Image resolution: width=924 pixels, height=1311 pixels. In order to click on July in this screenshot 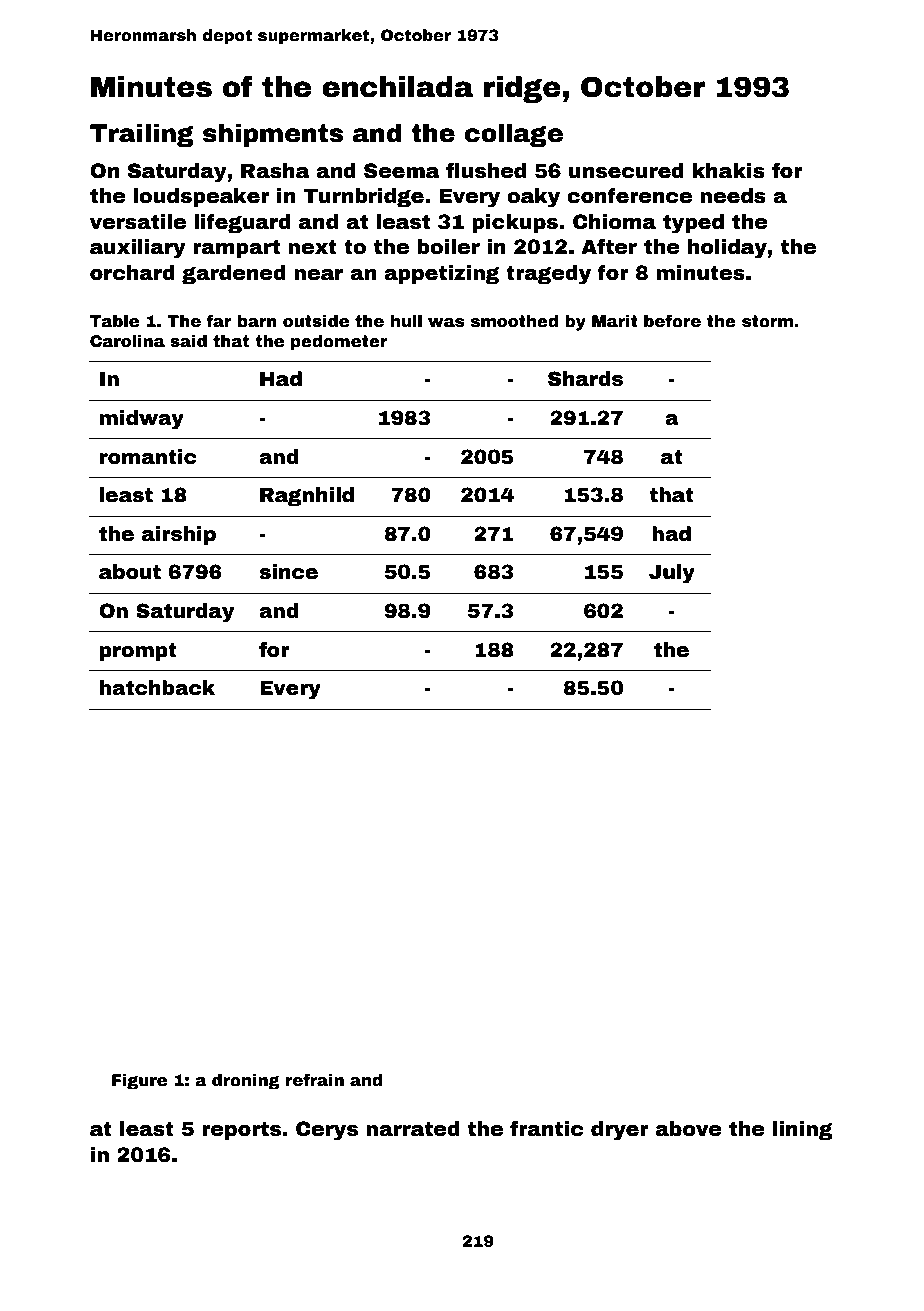, I will do `click(672, 574)`.
